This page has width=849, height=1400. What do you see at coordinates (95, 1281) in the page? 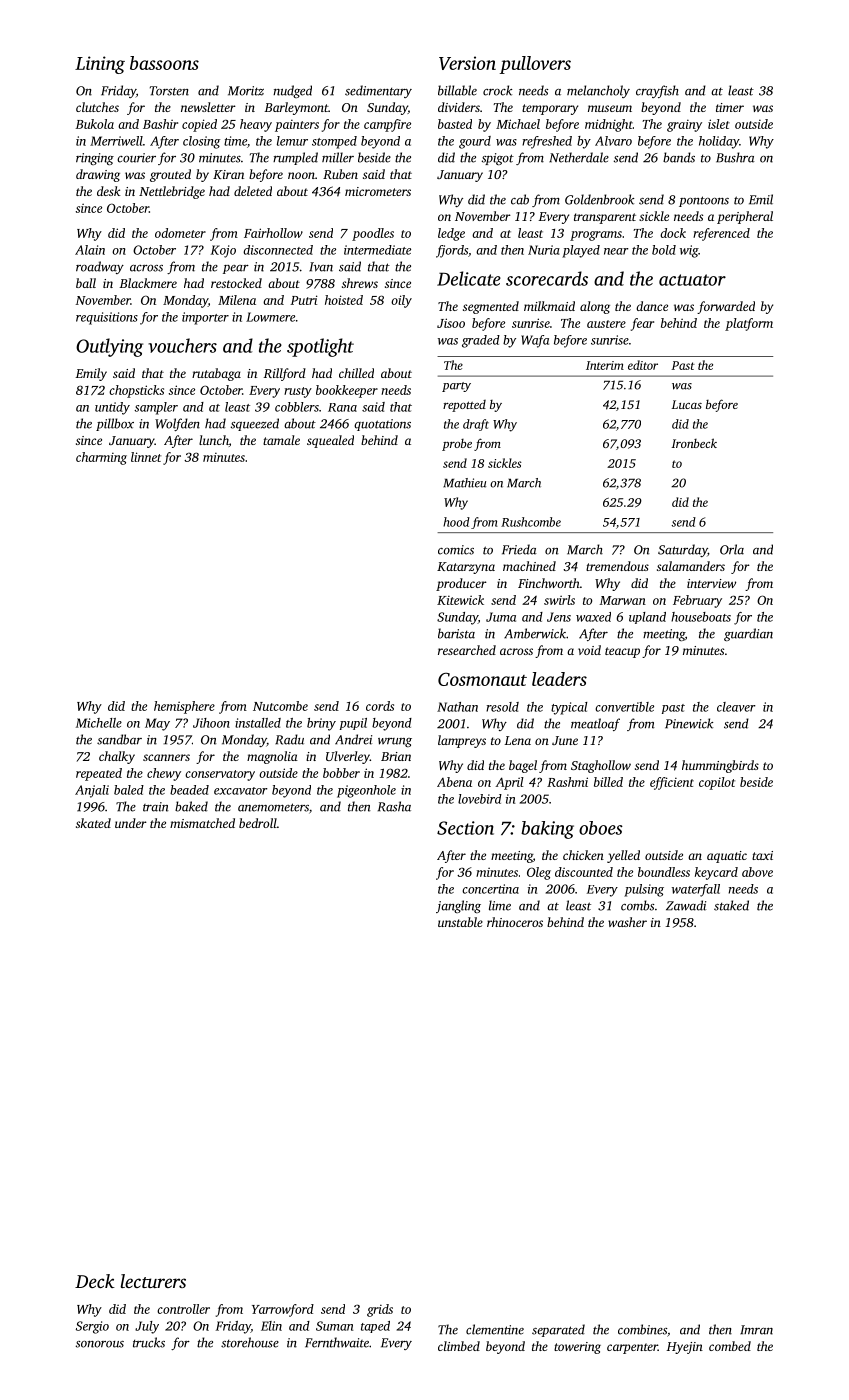
I see `Deck` at bounding box center [95, 1281].
